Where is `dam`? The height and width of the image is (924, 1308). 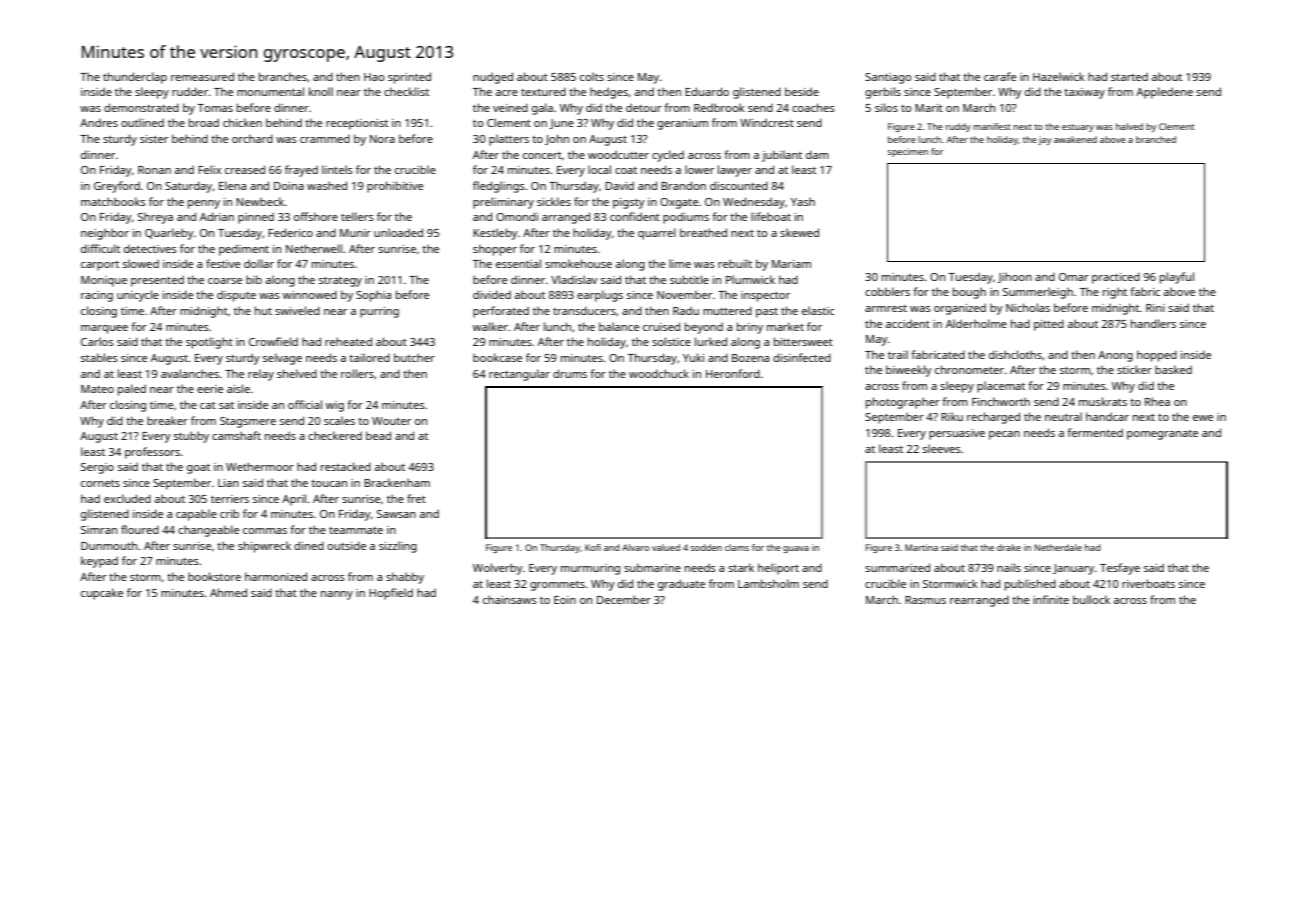
dam is located at coordinates (817, 154).
